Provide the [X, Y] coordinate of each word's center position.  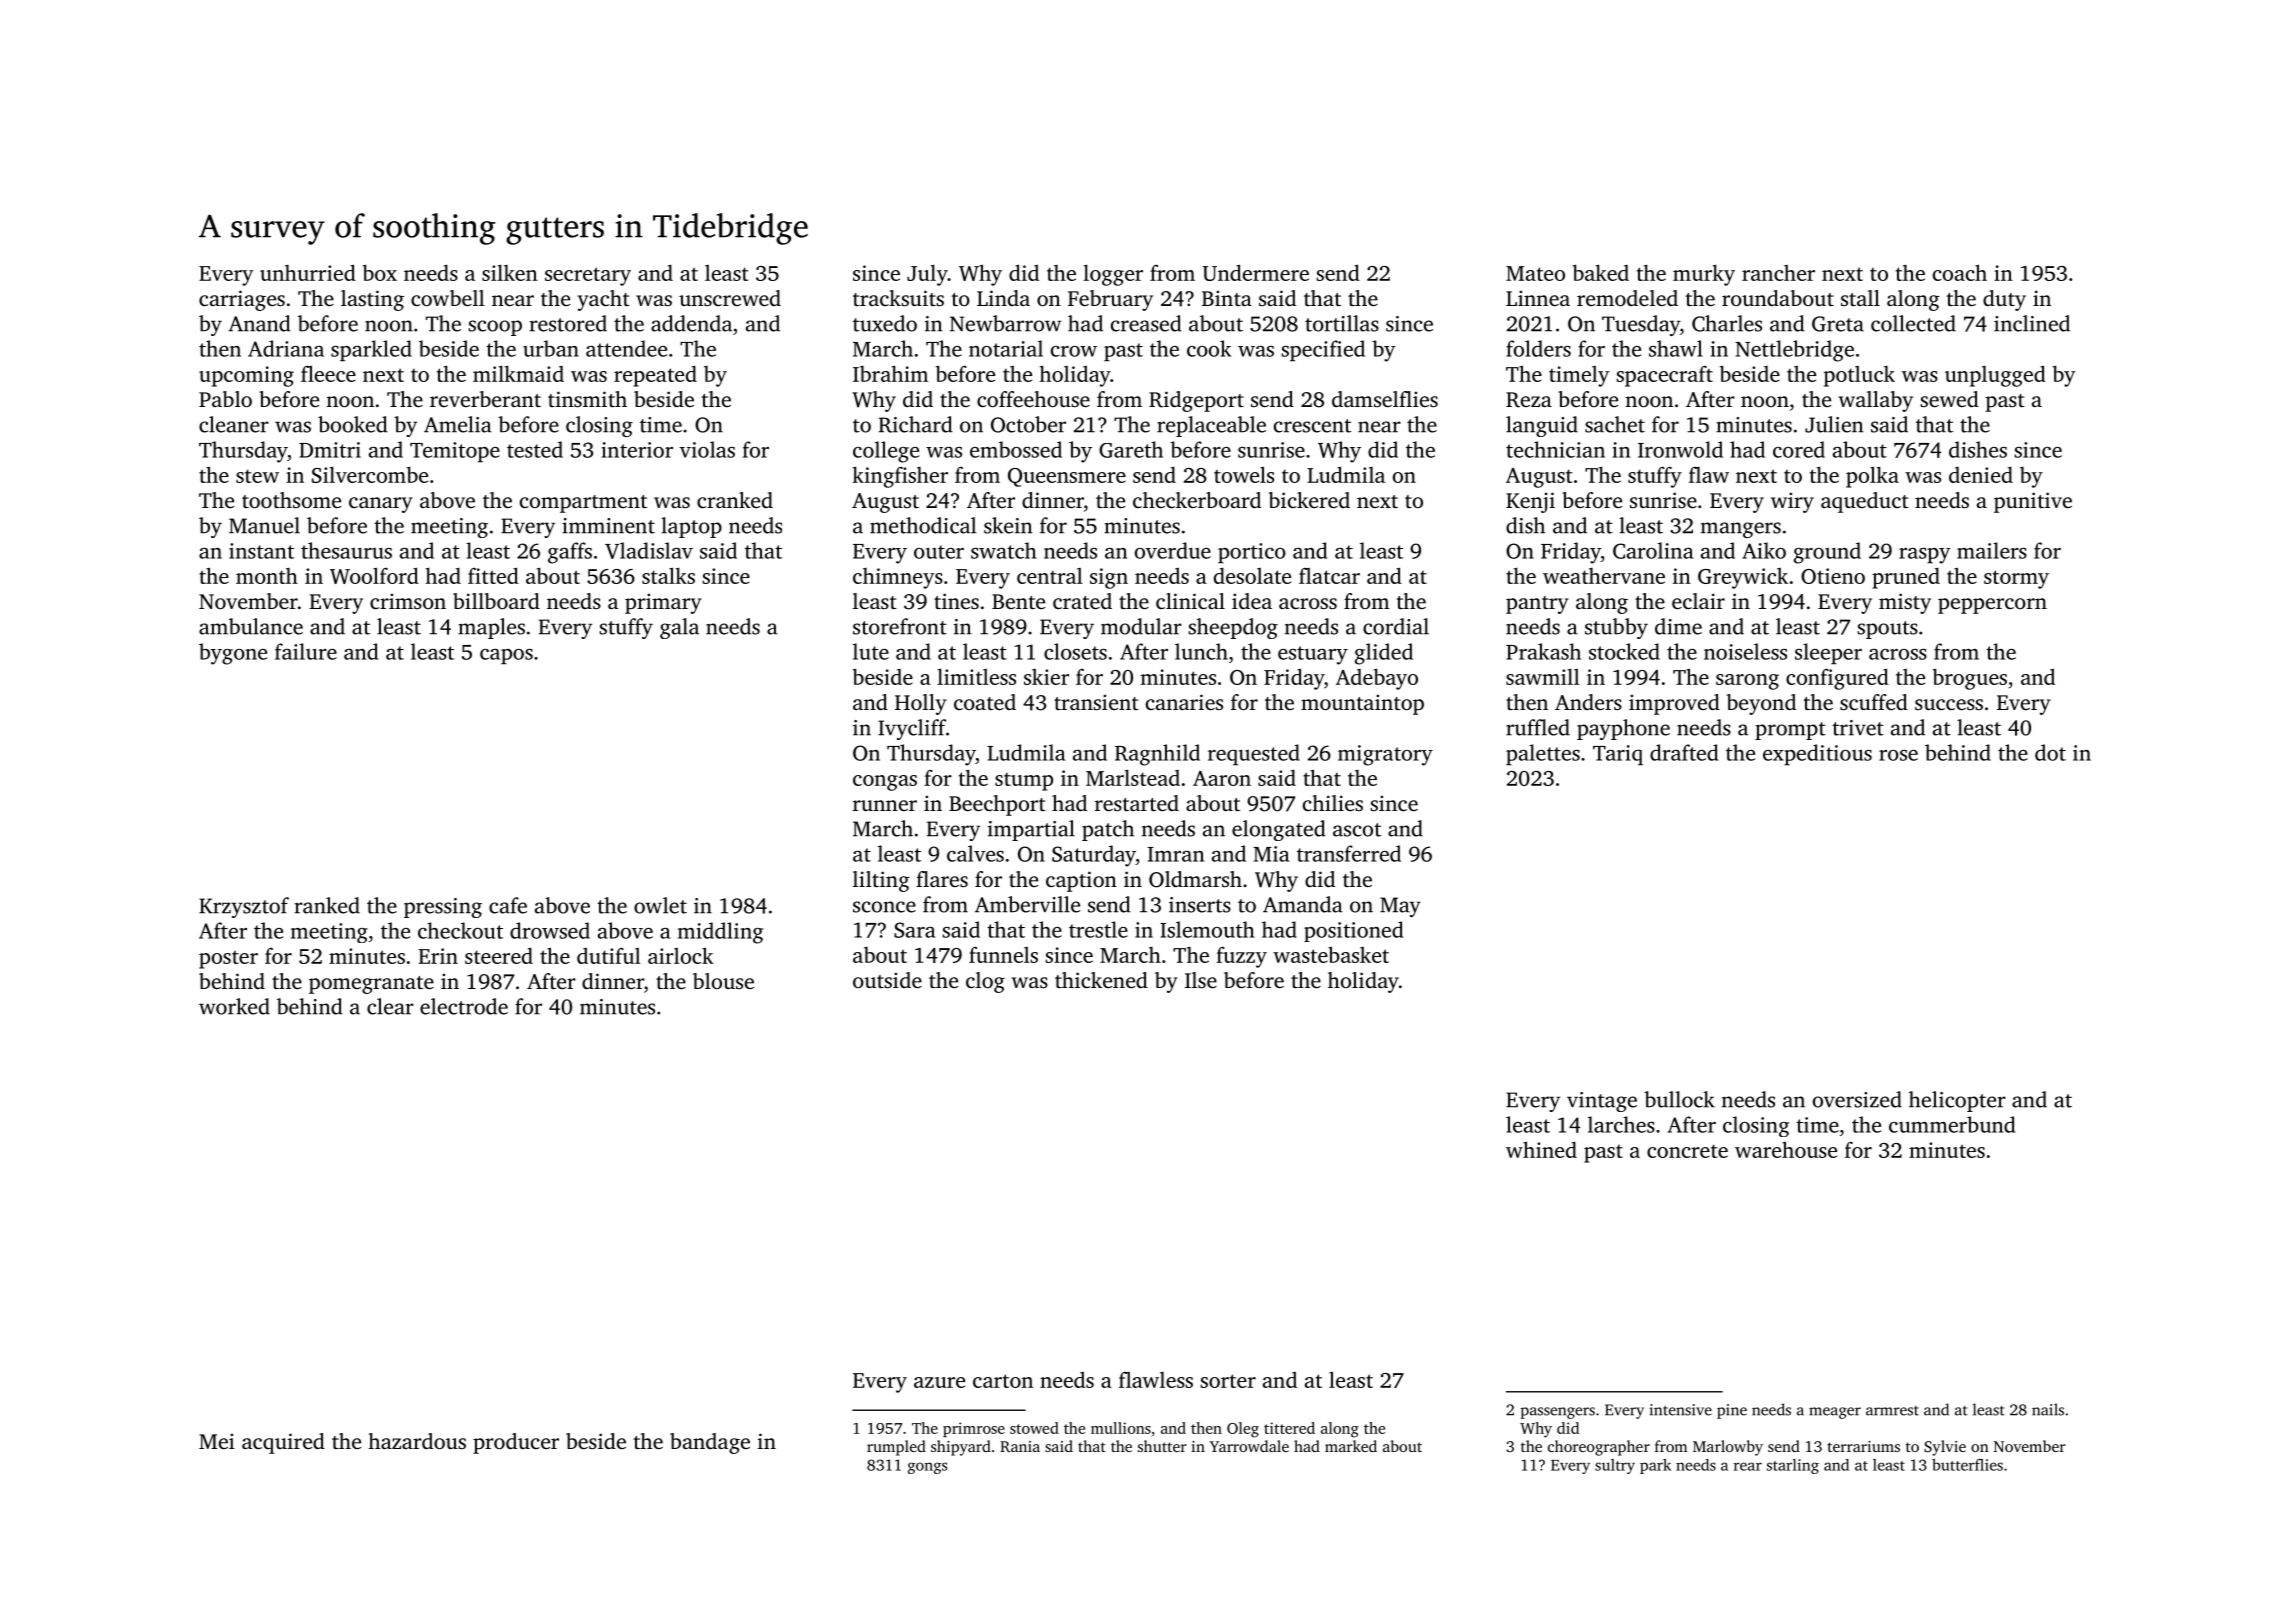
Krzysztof [244, 907]
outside [887, 980]
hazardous [417, 1441]
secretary [588, 276]
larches [1621, 1124]
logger [1113, 275]
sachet [1615, 424]
